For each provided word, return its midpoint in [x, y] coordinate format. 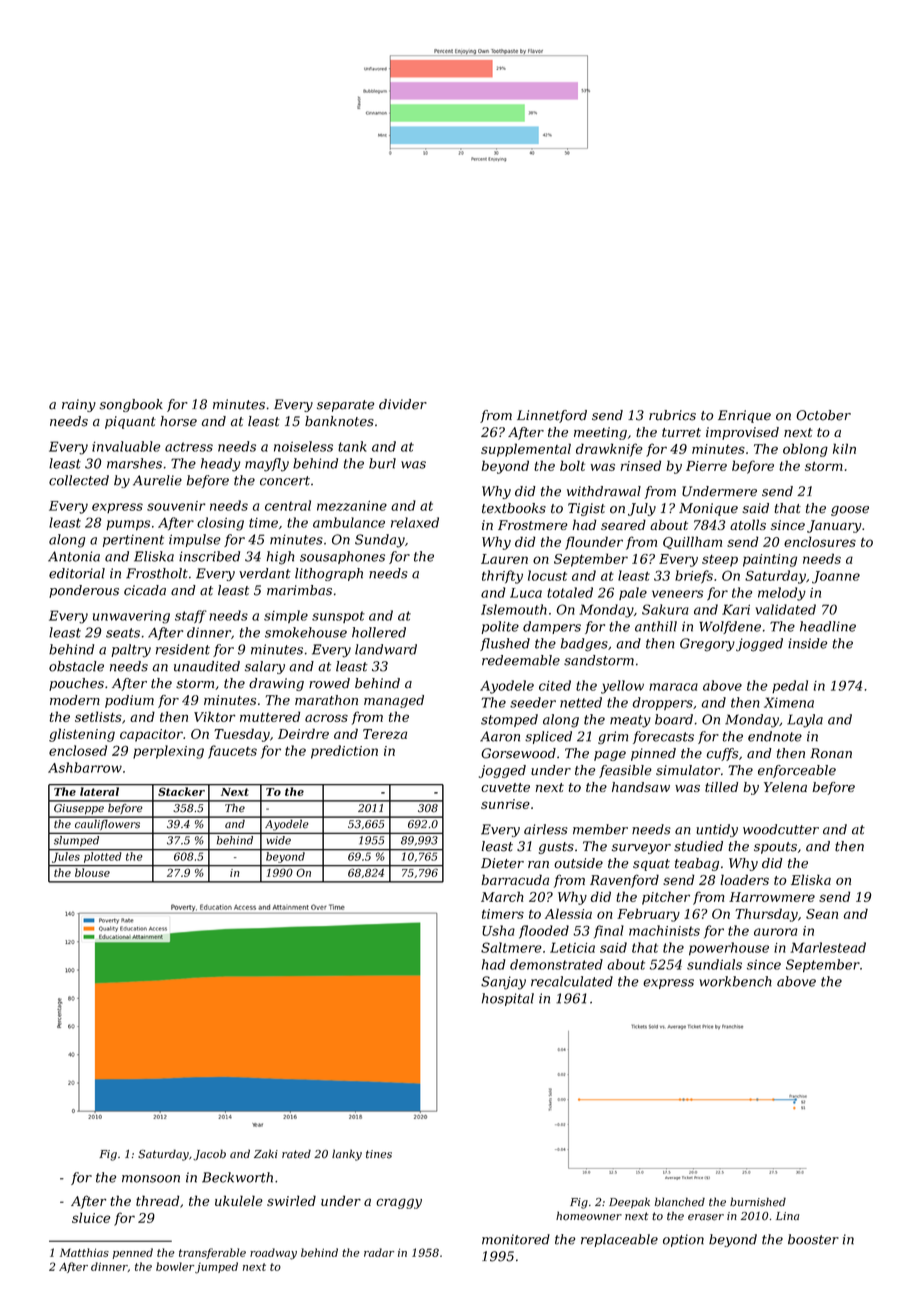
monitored [516, 1239]
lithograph [329, 574]
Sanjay [503, 983]
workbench [735, 981]
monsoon [151, 1179]
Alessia [568, 913]
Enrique [744, 416]
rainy [79, 405]
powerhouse [729, 949]
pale [633, 593]
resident [183, 649]
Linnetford [552, 416]
